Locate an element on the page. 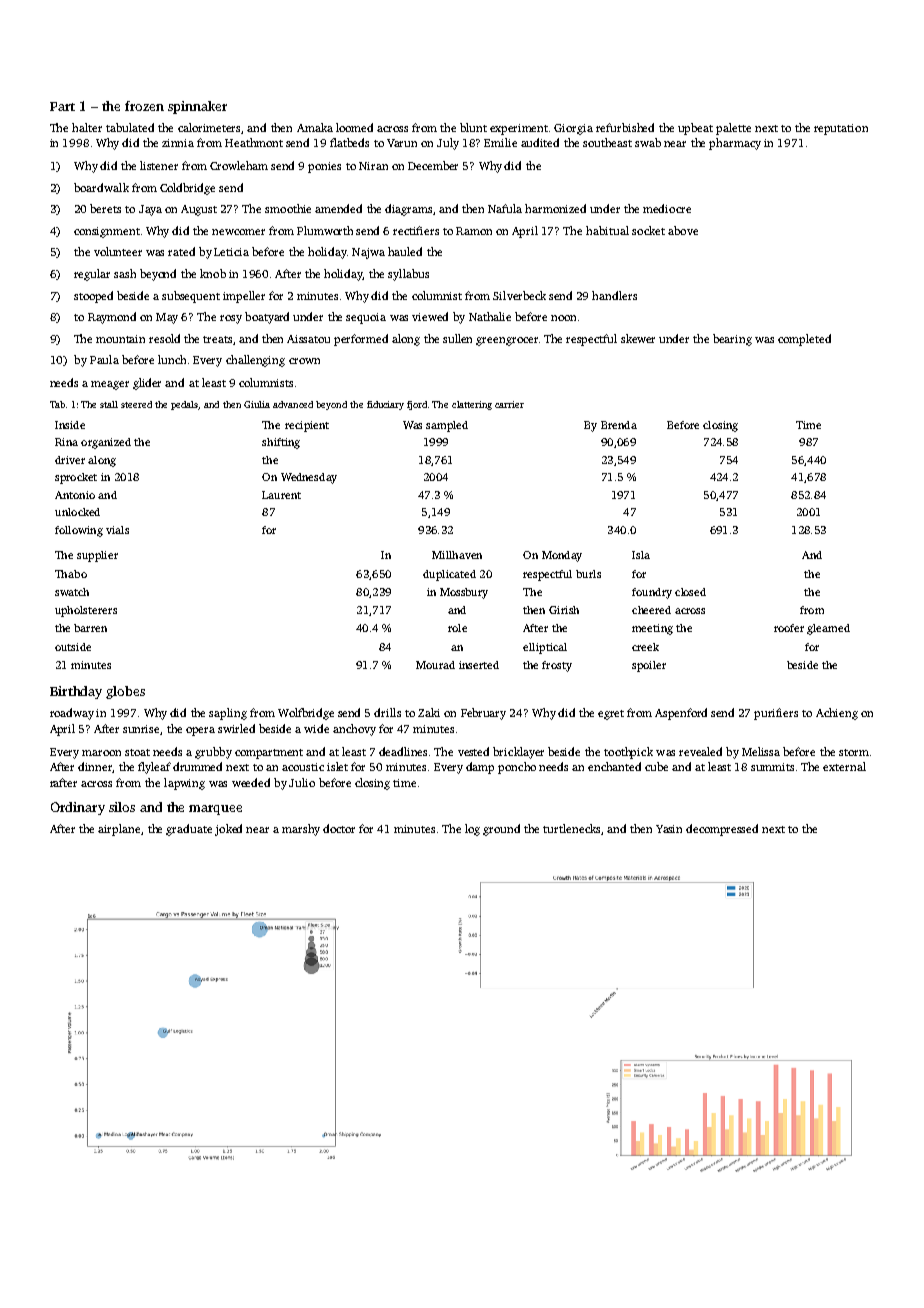 This image has height=1308, width=924. blunt is located at coordinates (473, 127).
